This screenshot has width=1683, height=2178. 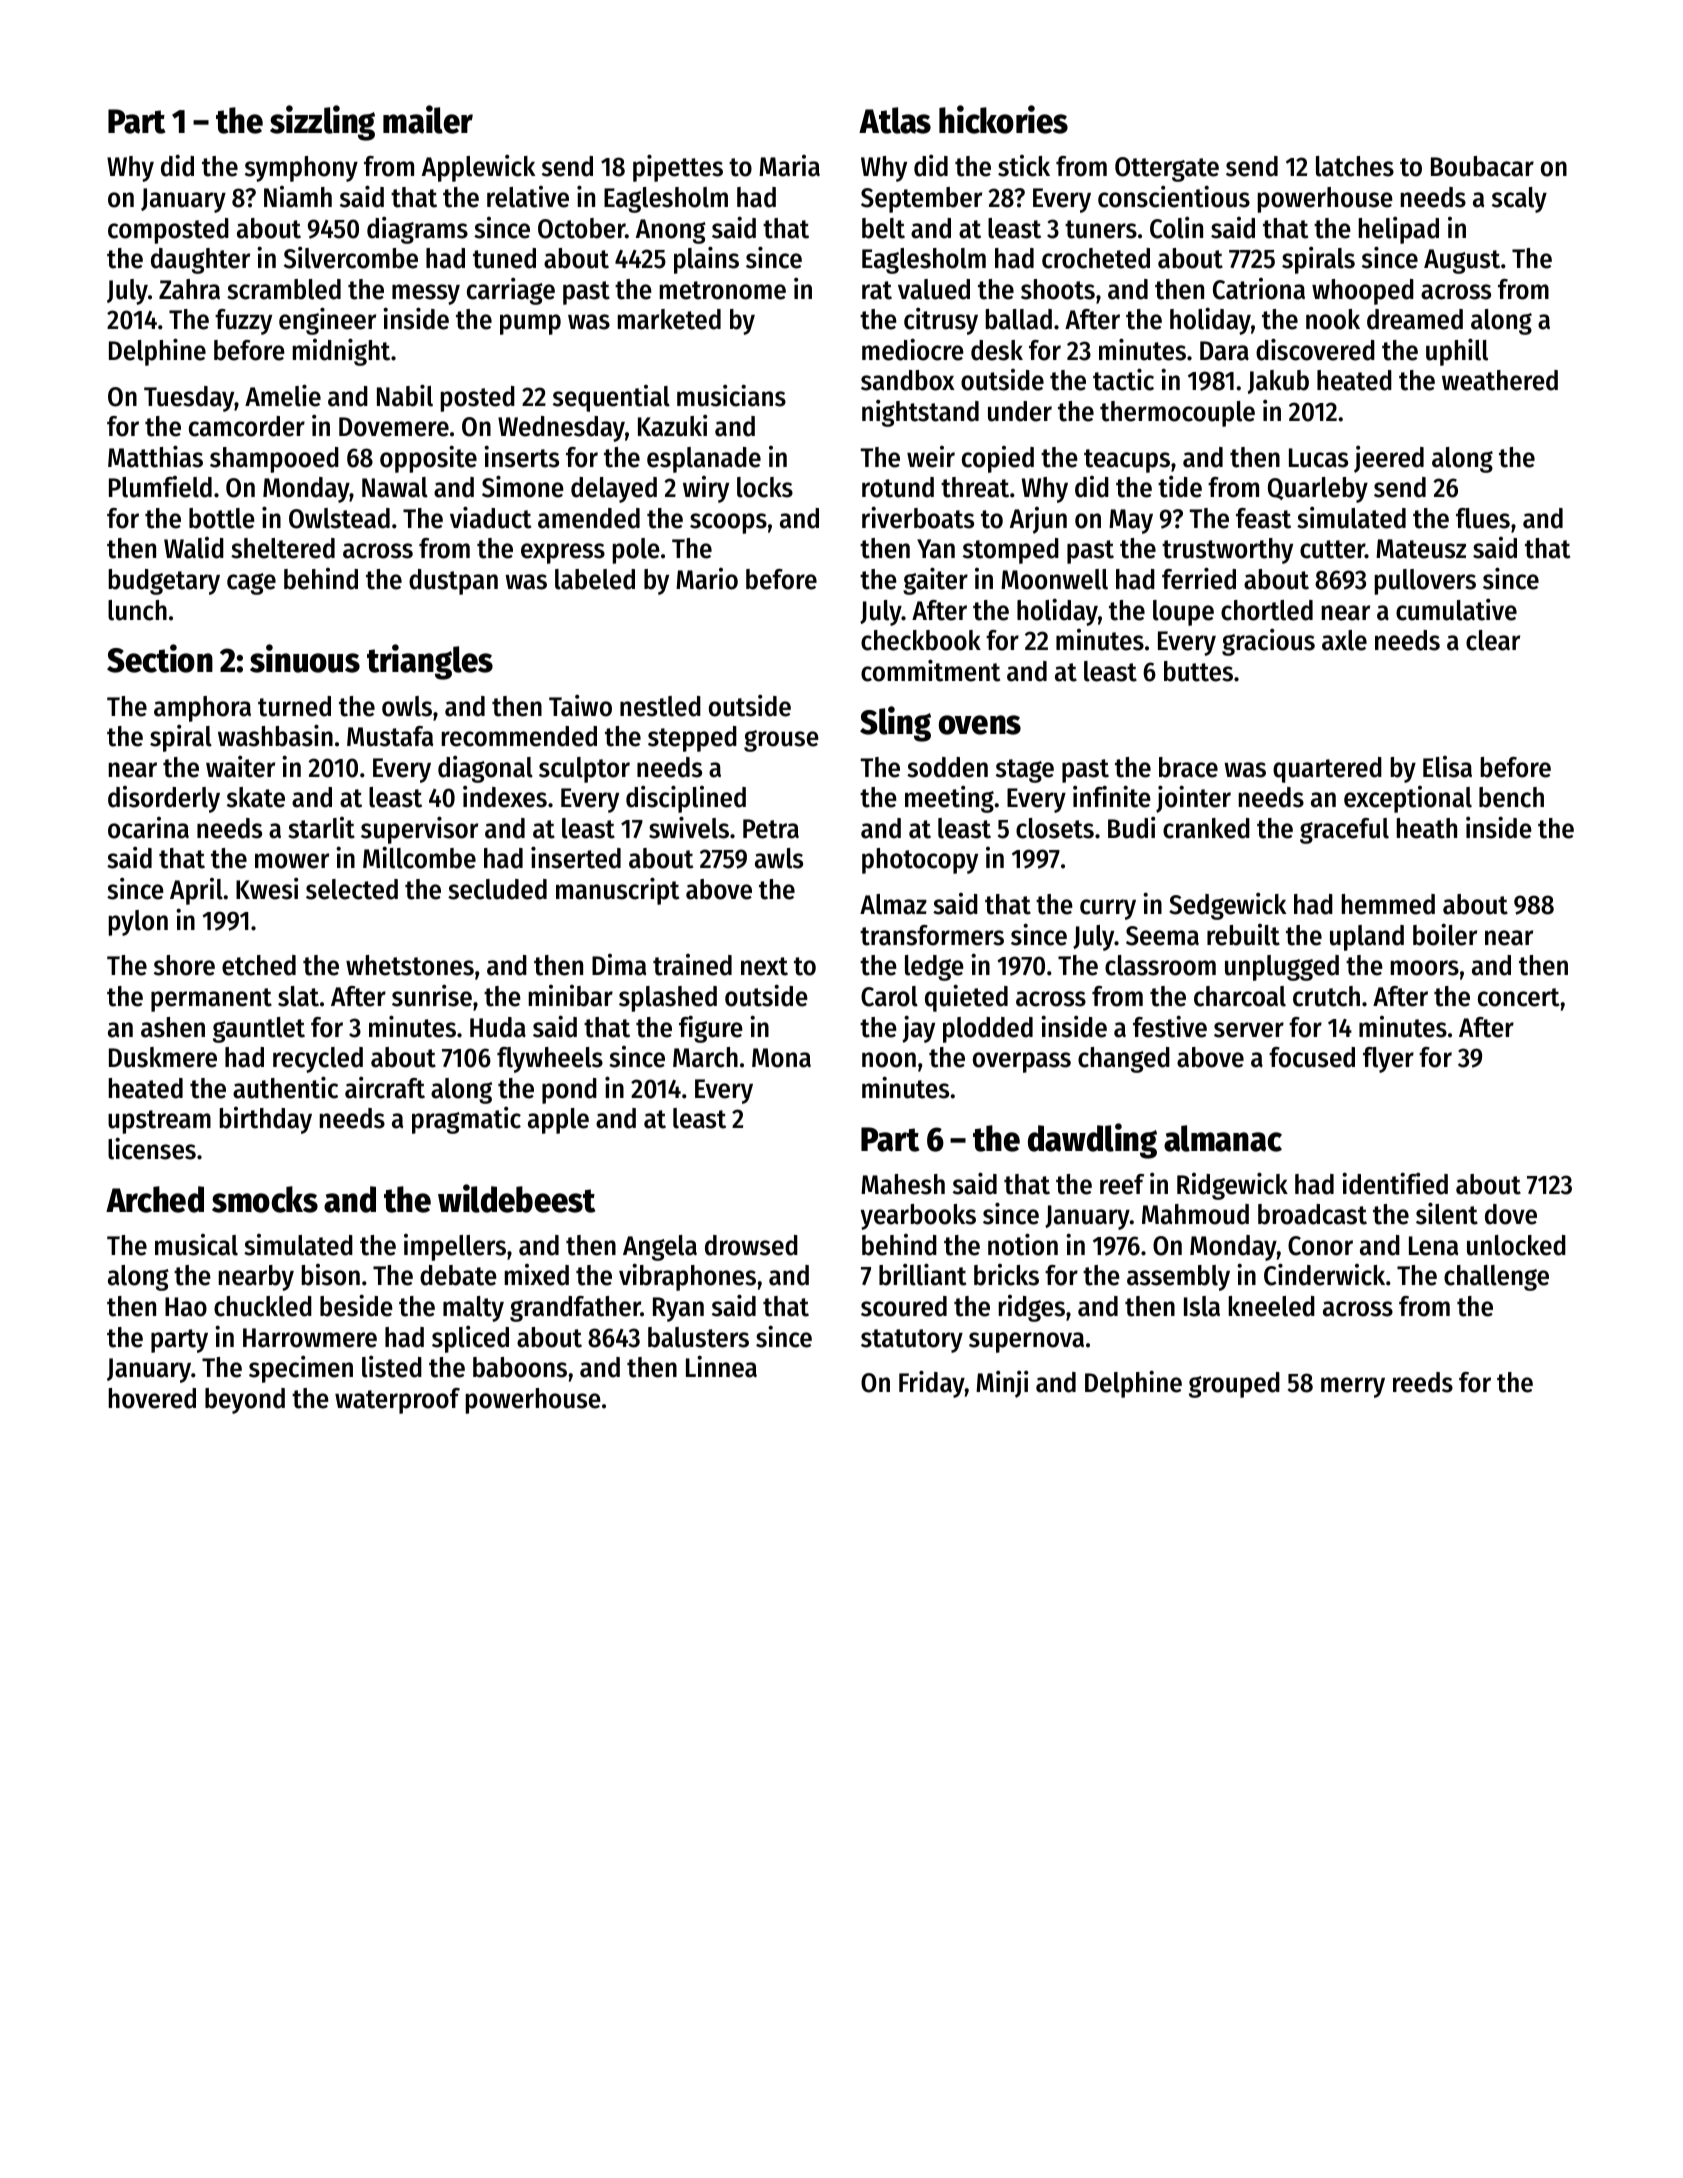 I want to click on weathered, so click(x=1500, y=380).
